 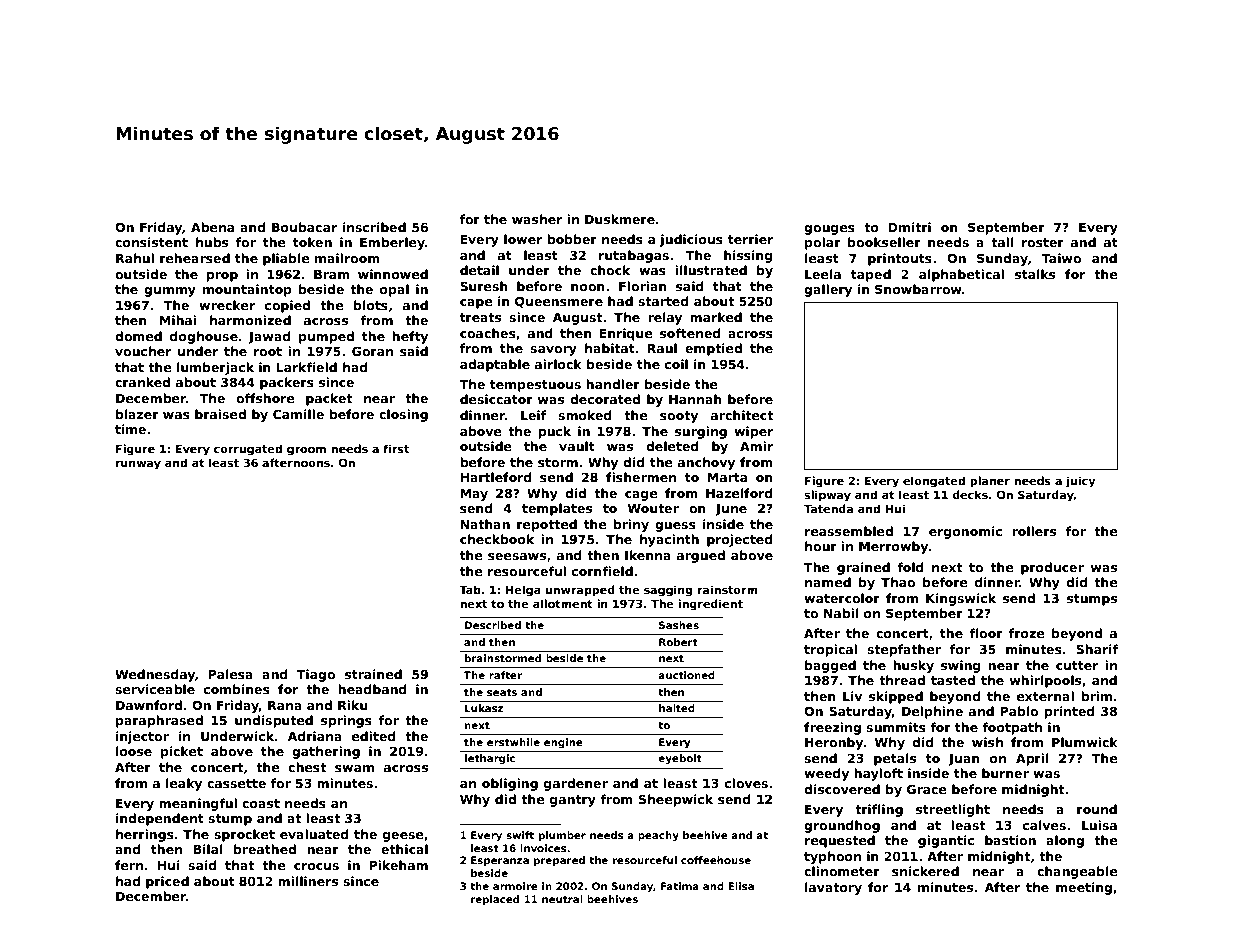 I want to click on lumberjack, so click(x=215, y=368).
